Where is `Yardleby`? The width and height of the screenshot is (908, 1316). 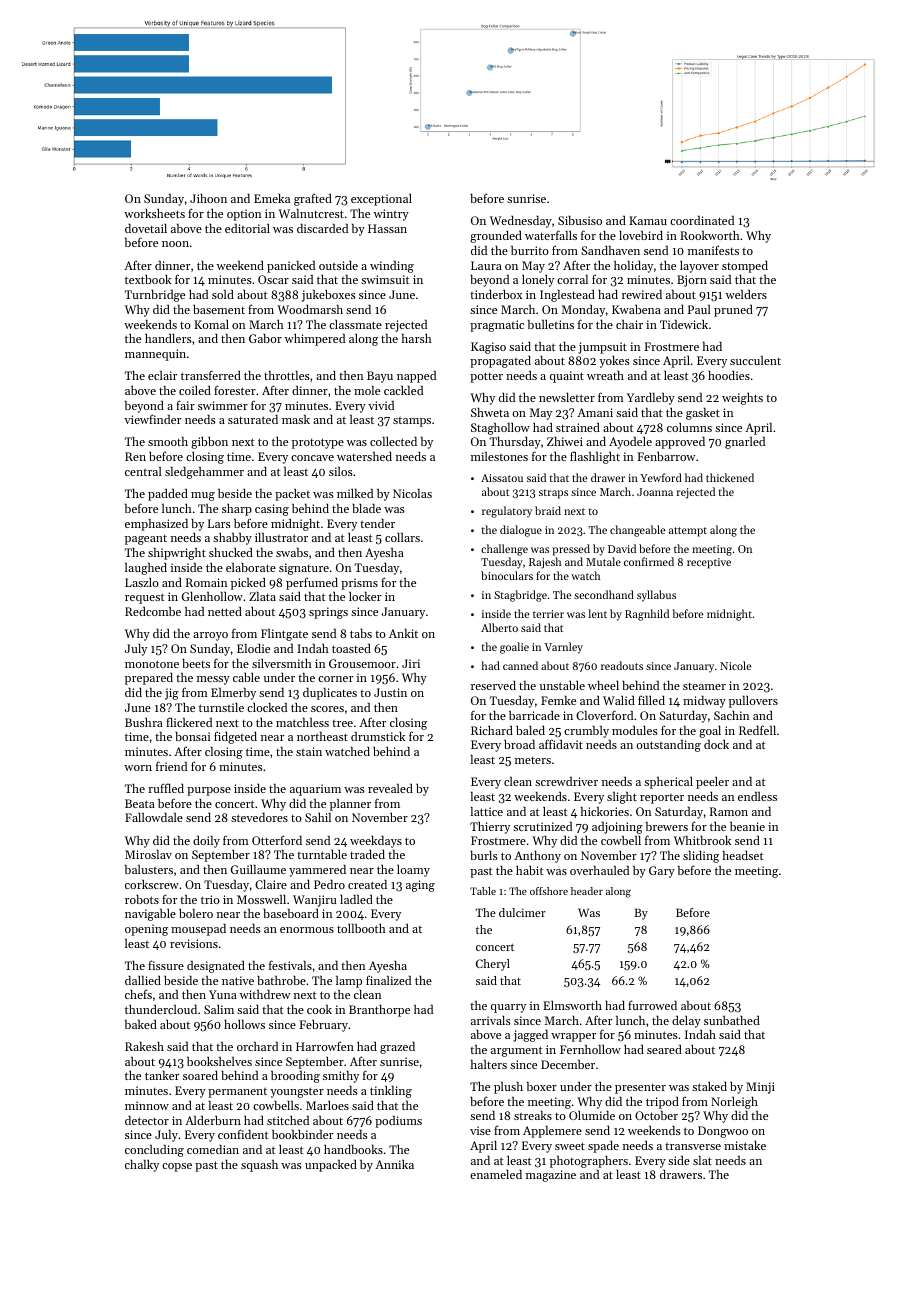
Yardleby is located at coordinates (651, 398).
